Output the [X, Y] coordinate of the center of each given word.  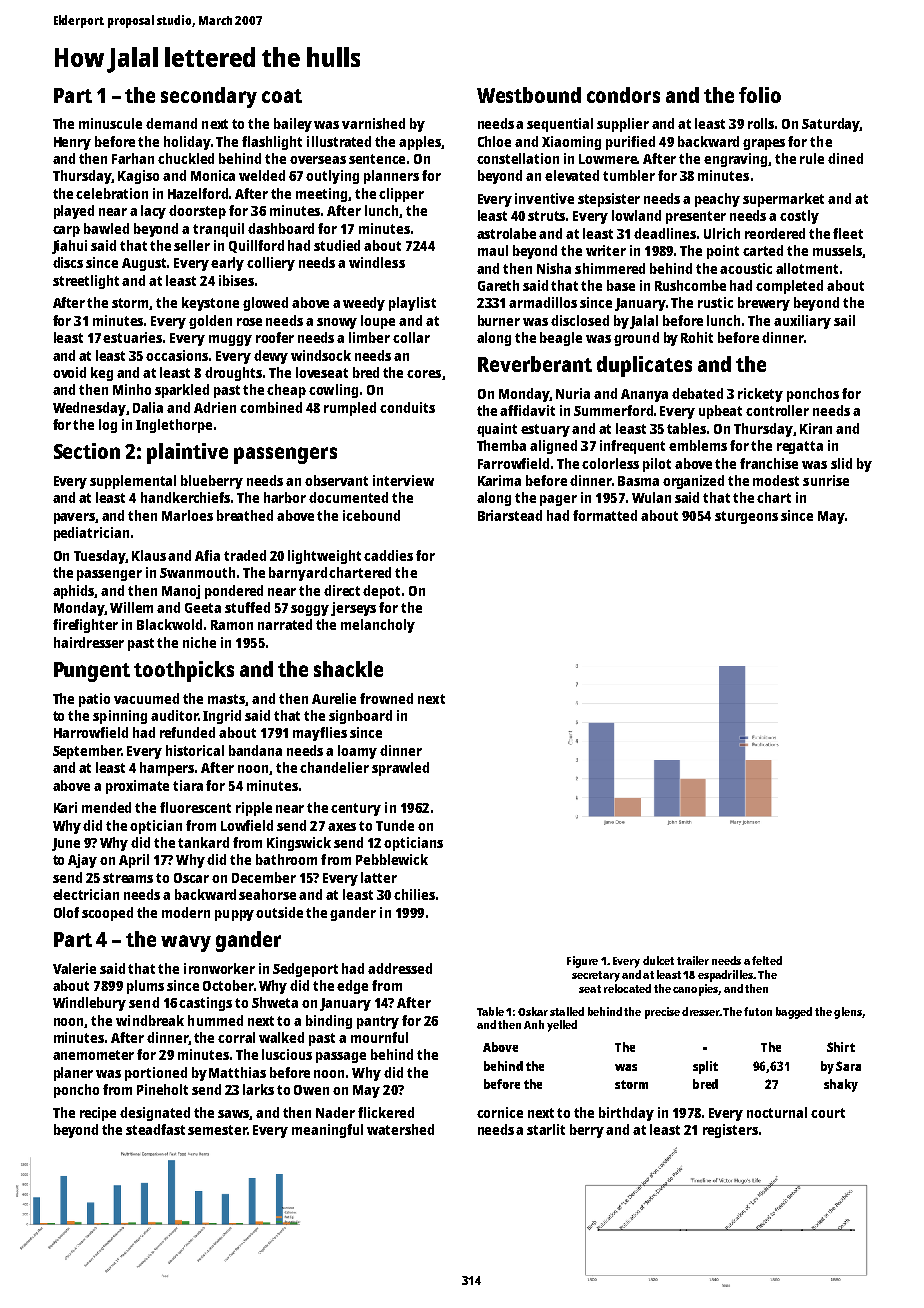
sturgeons [746, 517]
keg [102, 374]
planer [73, 1074]
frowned [386, 698]
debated [697, 393]
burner [499, 320]
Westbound [529, 95]
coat [282, 96]
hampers [168, 769]
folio [760, 95]
